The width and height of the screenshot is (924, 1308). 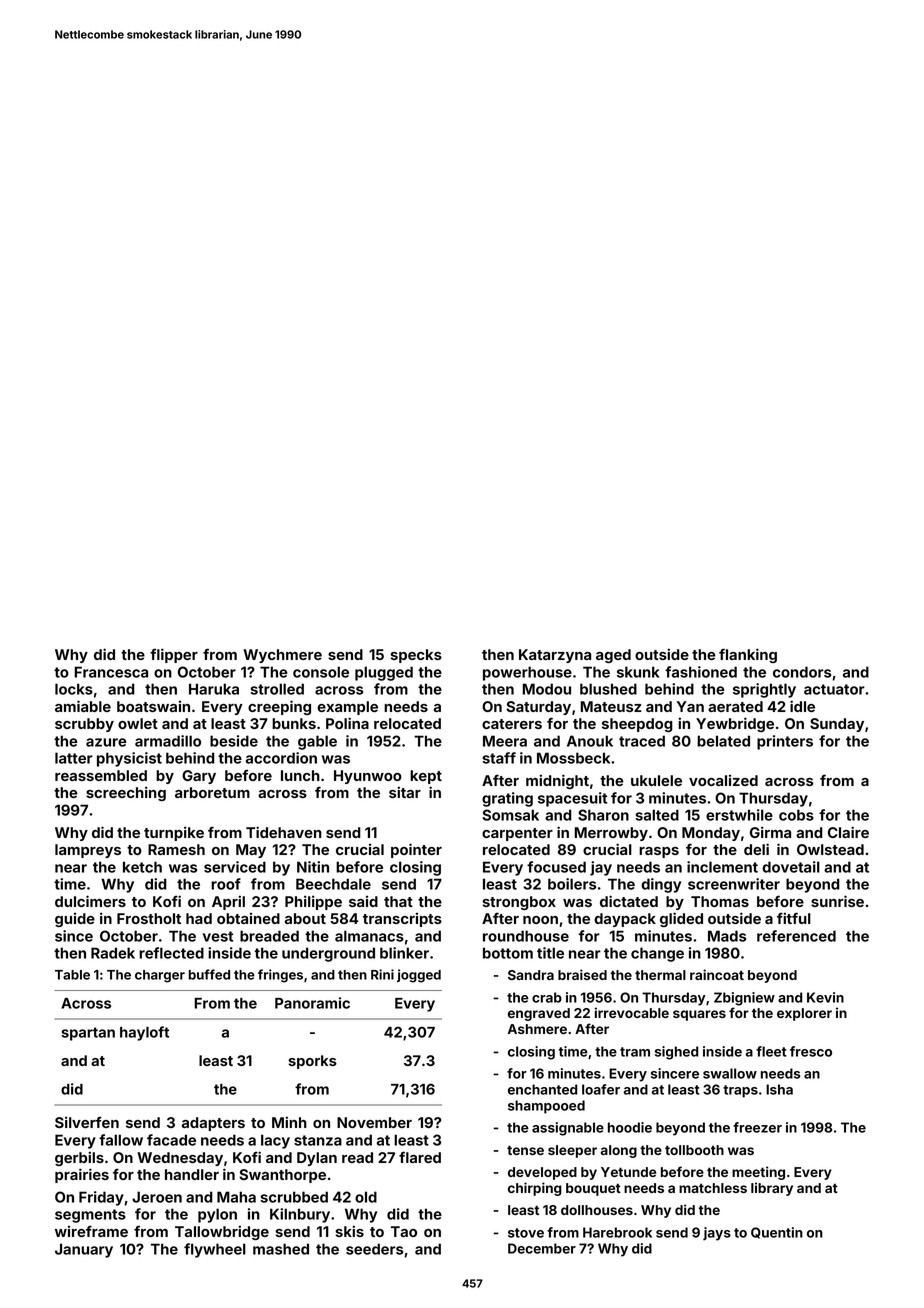 I want to click on Meera, so click(x=505, y=741).
